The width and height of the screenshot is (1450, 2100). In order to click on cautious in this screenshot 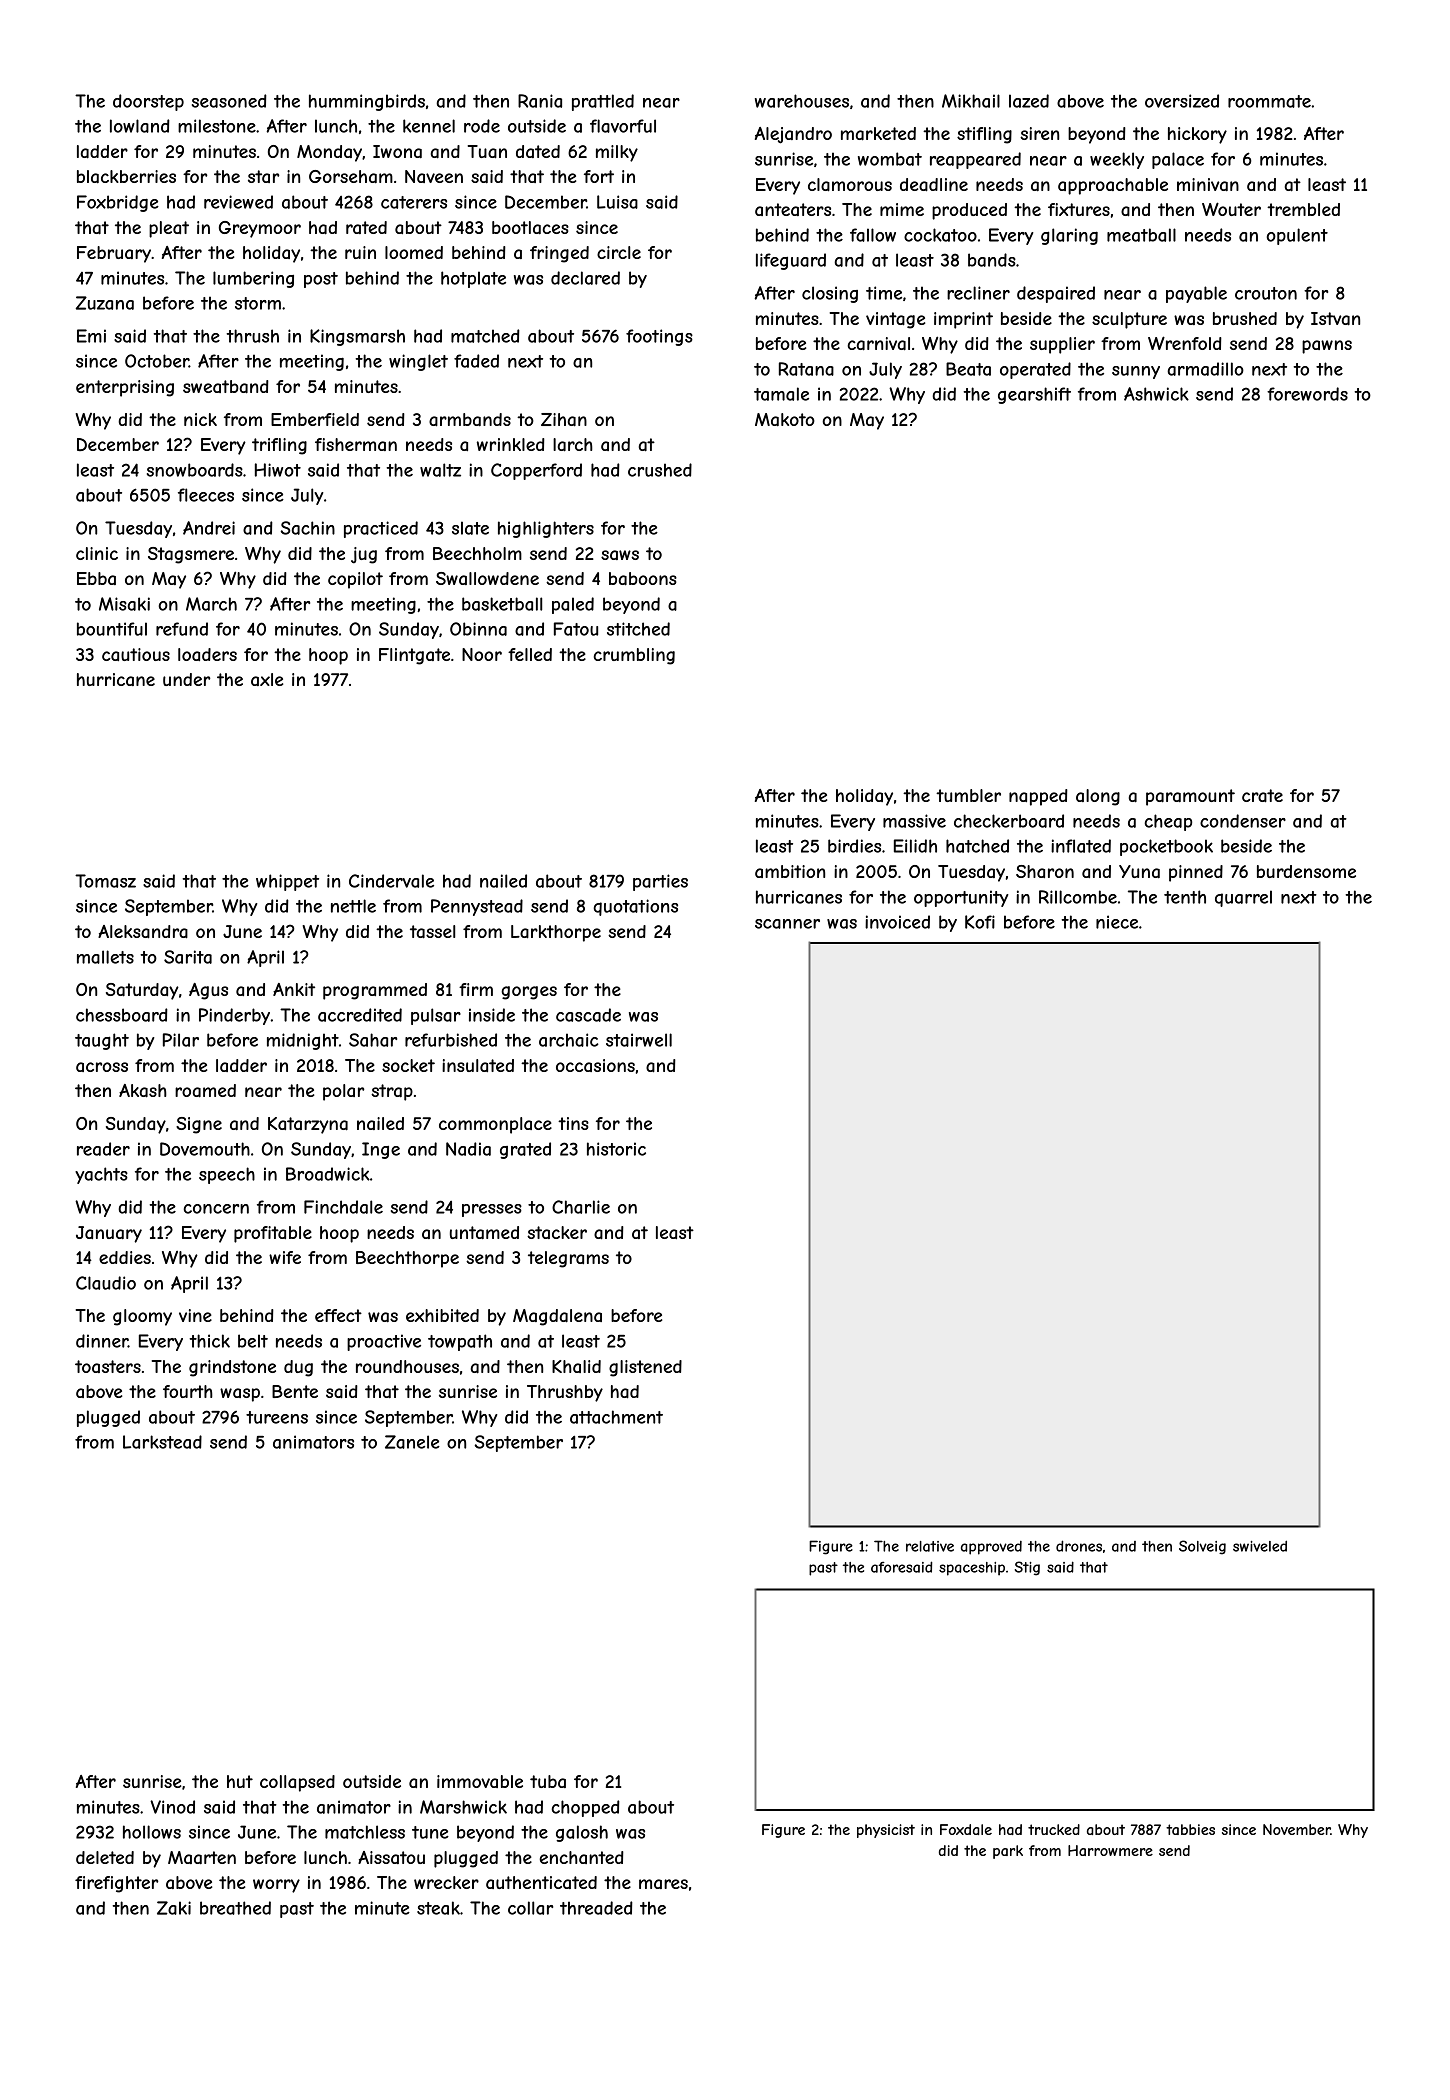, I will do `click(136, 654)`.
